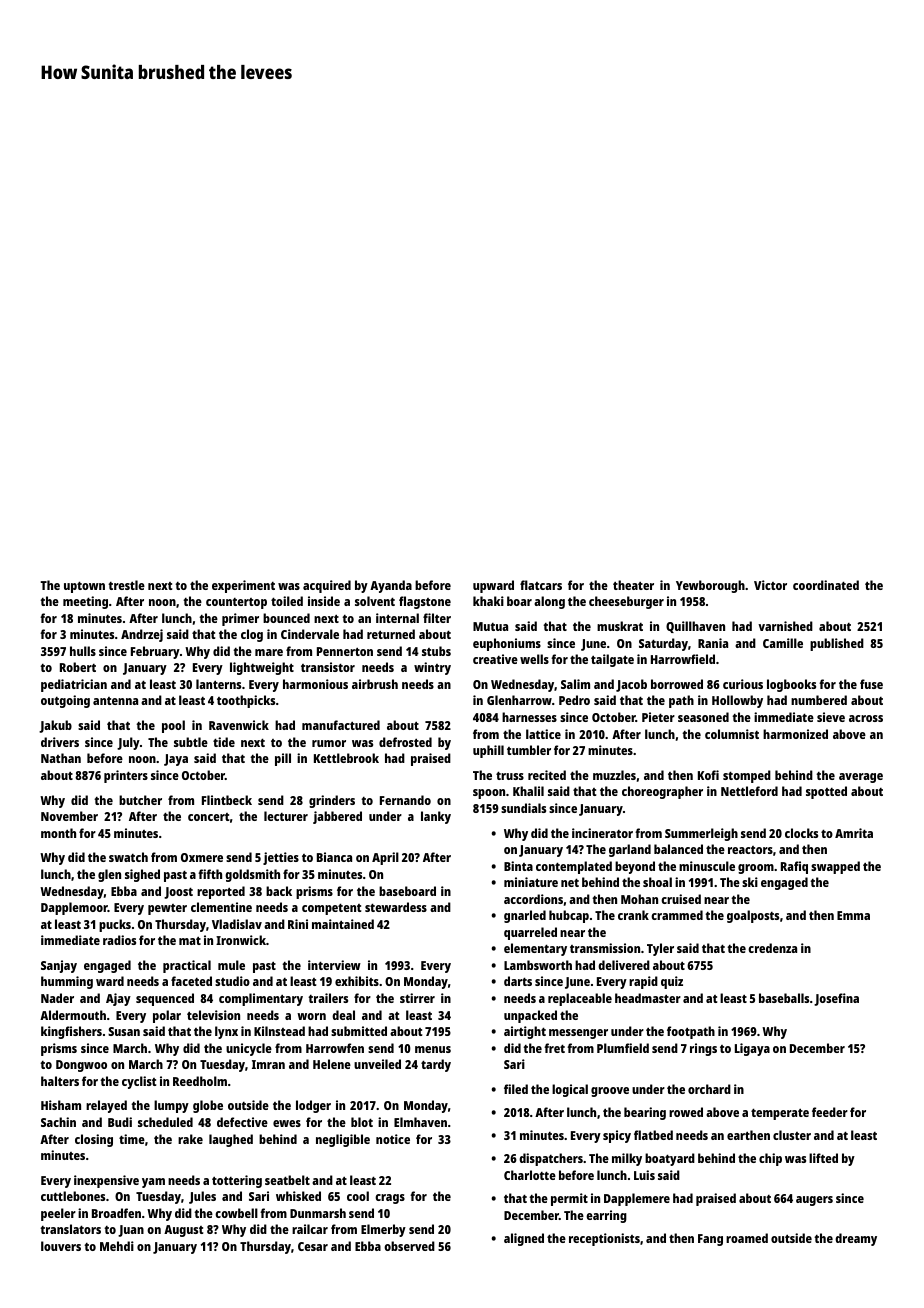 The height and width of the screenshot is (1308, 924). Describe the element at coordinates (488, 601) in the screenshot. I see `khaki` at that location.
